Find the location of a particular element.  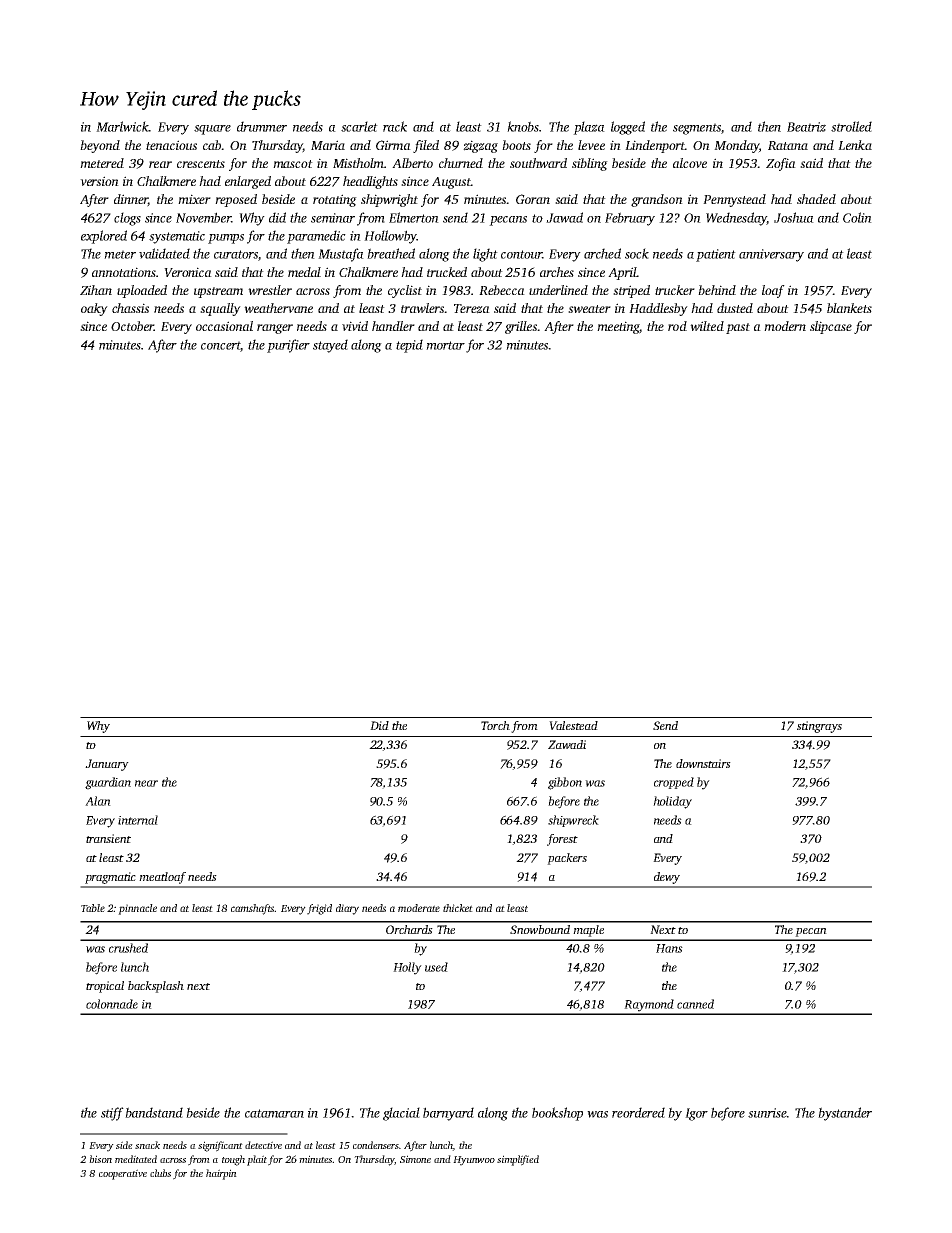

Torch is located at coordinates (495, 725).
